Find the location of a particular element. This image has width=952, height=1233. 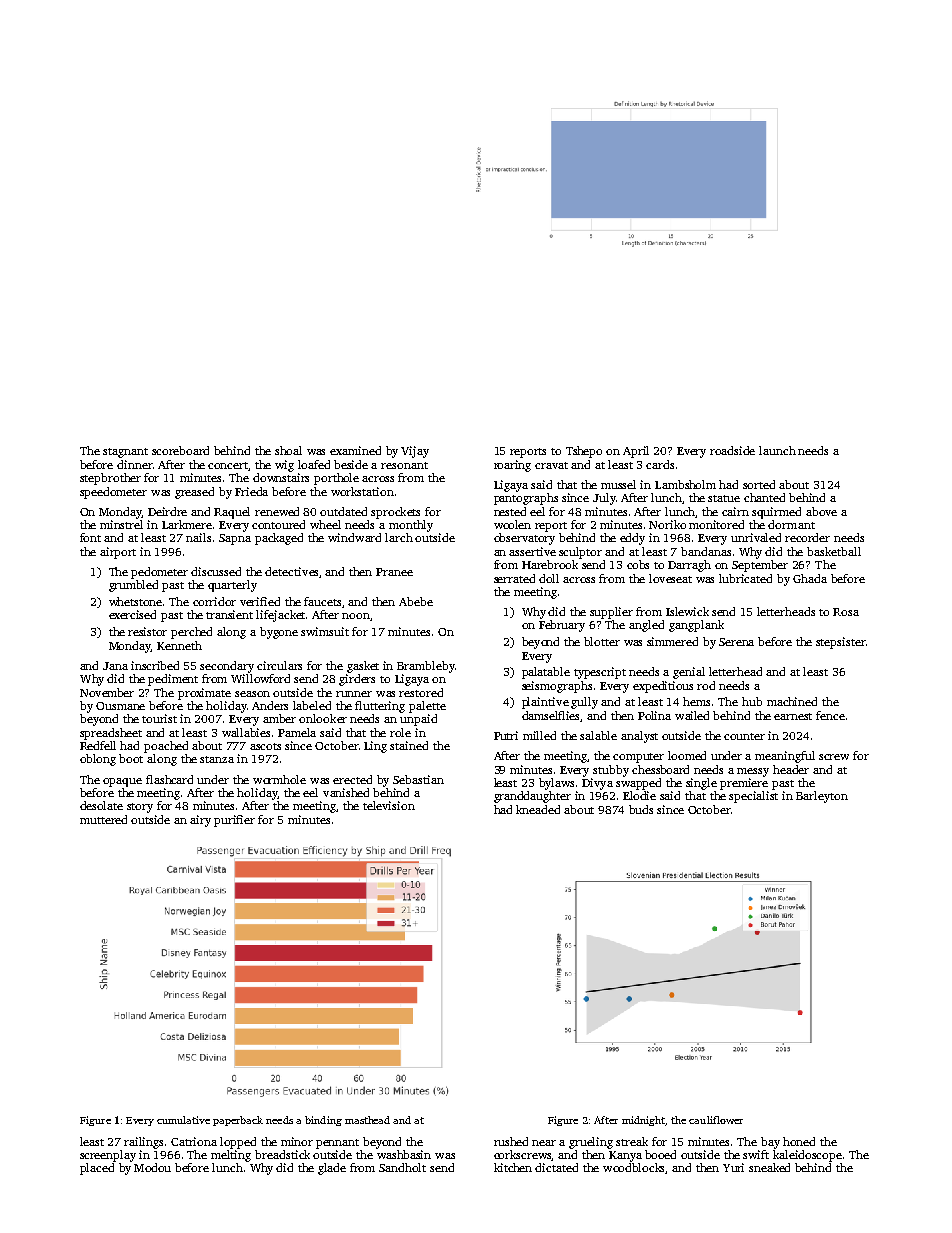

dictated is located at coordinates (556, 1167).
